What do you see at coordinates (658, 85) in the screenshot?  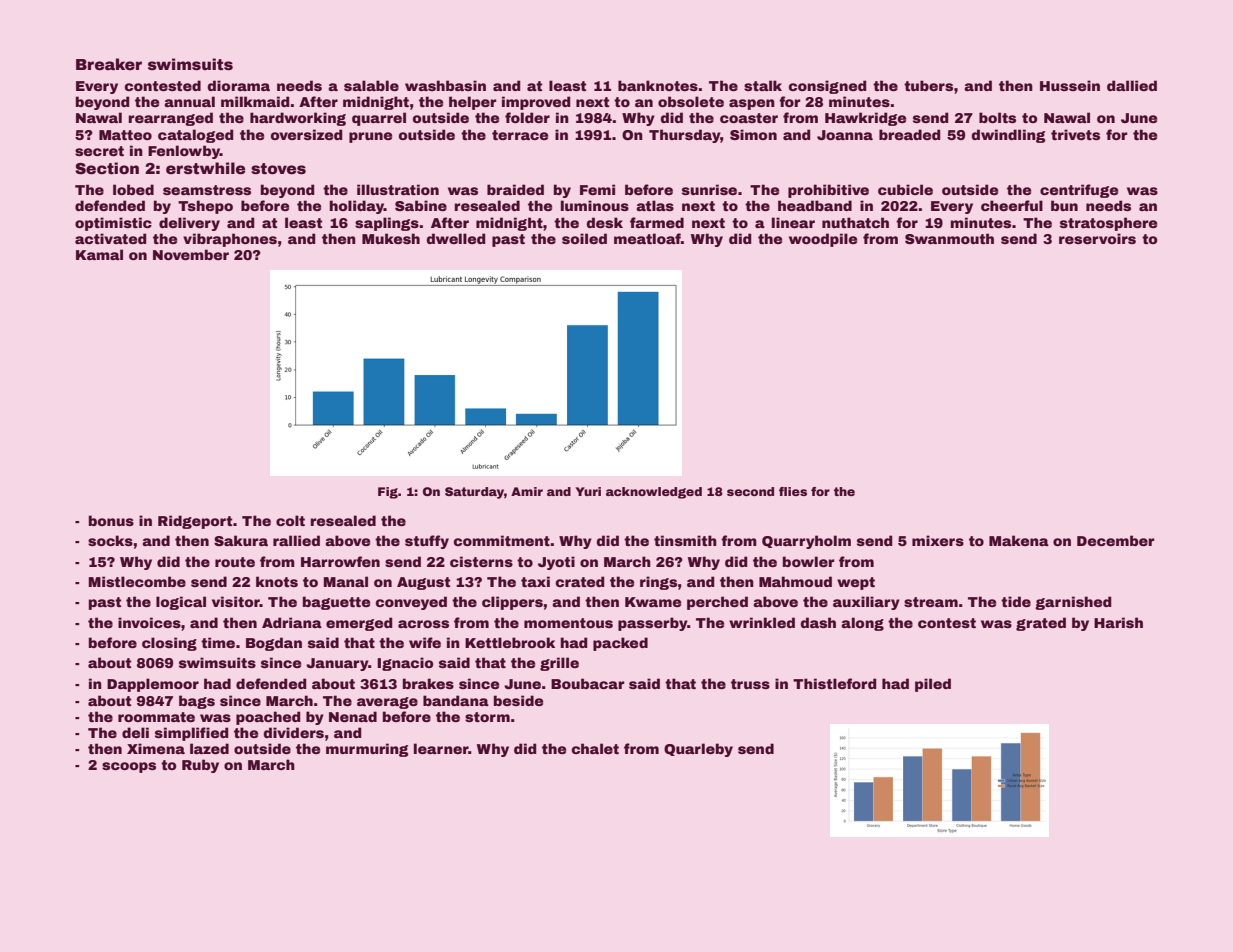 I see `banknotes` at bounding box center [658, 85].
